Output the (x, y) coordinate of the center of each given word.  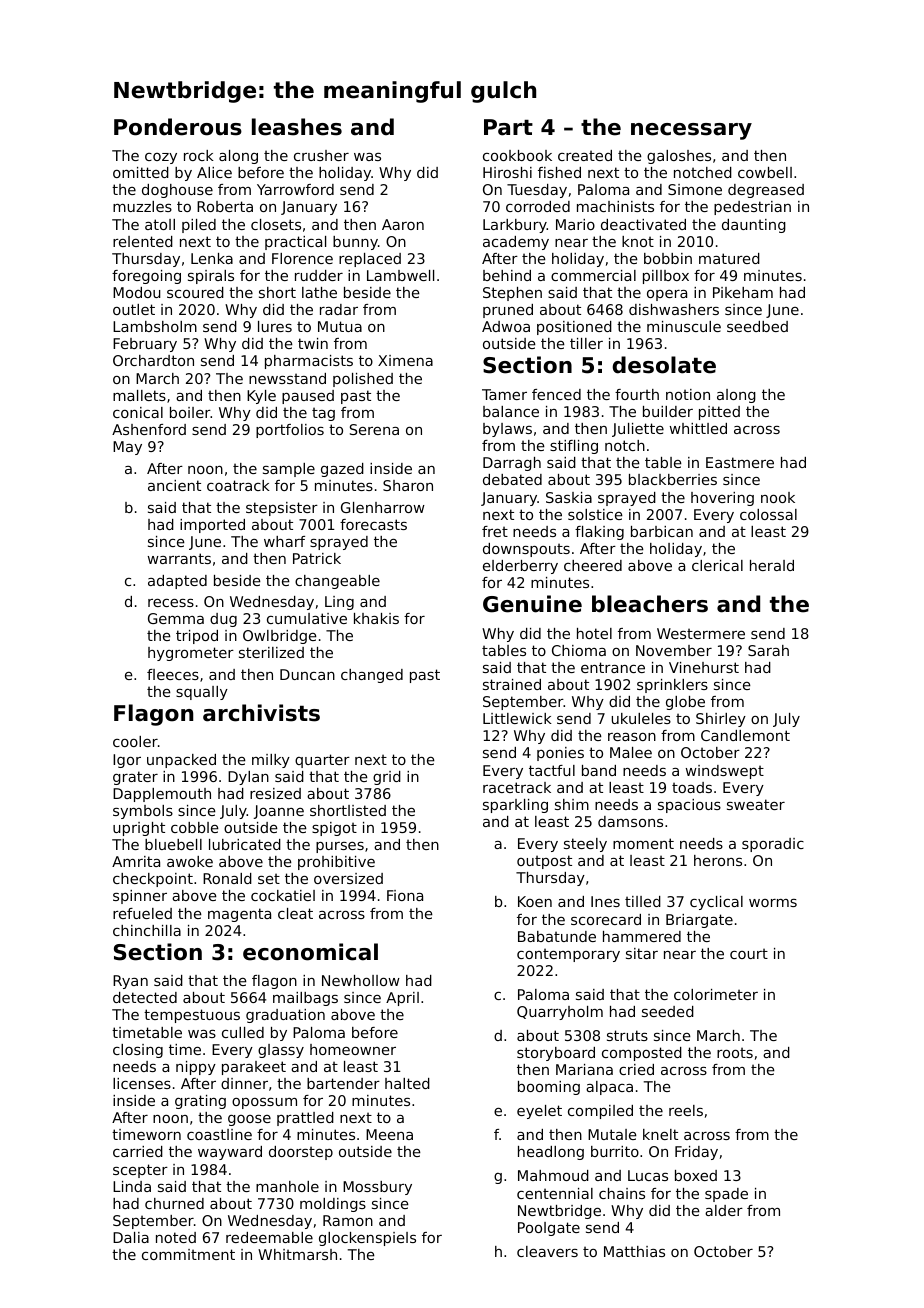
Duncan (307, 674)
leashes (297, 127)
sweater (756, 804)
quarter (322, 761)
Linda (132, 1186)
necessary (691, 131)
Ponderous (178, 127)
